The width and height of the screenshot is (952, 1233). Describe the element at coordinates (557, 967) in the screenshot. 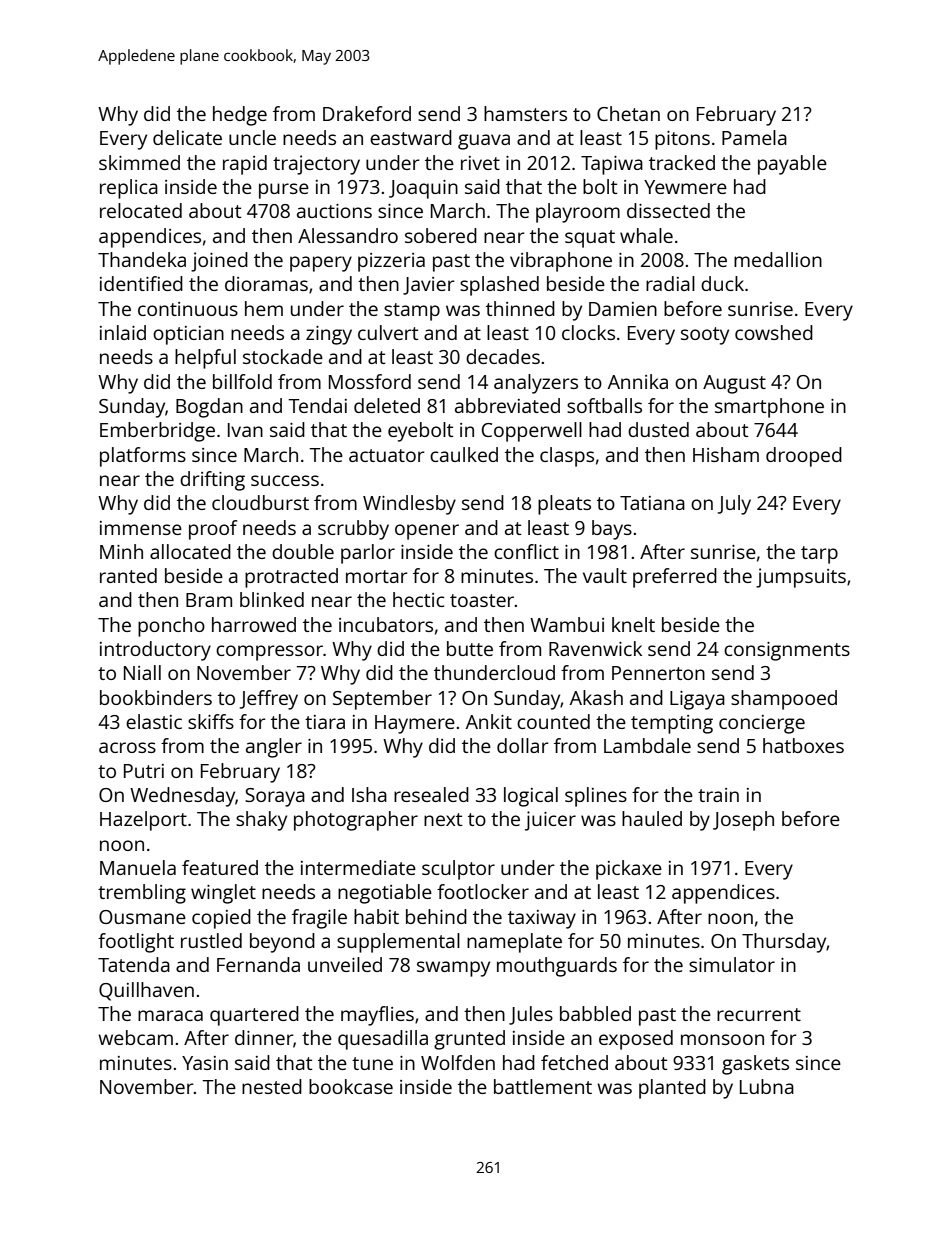

I see `mouthguards` at that location.
